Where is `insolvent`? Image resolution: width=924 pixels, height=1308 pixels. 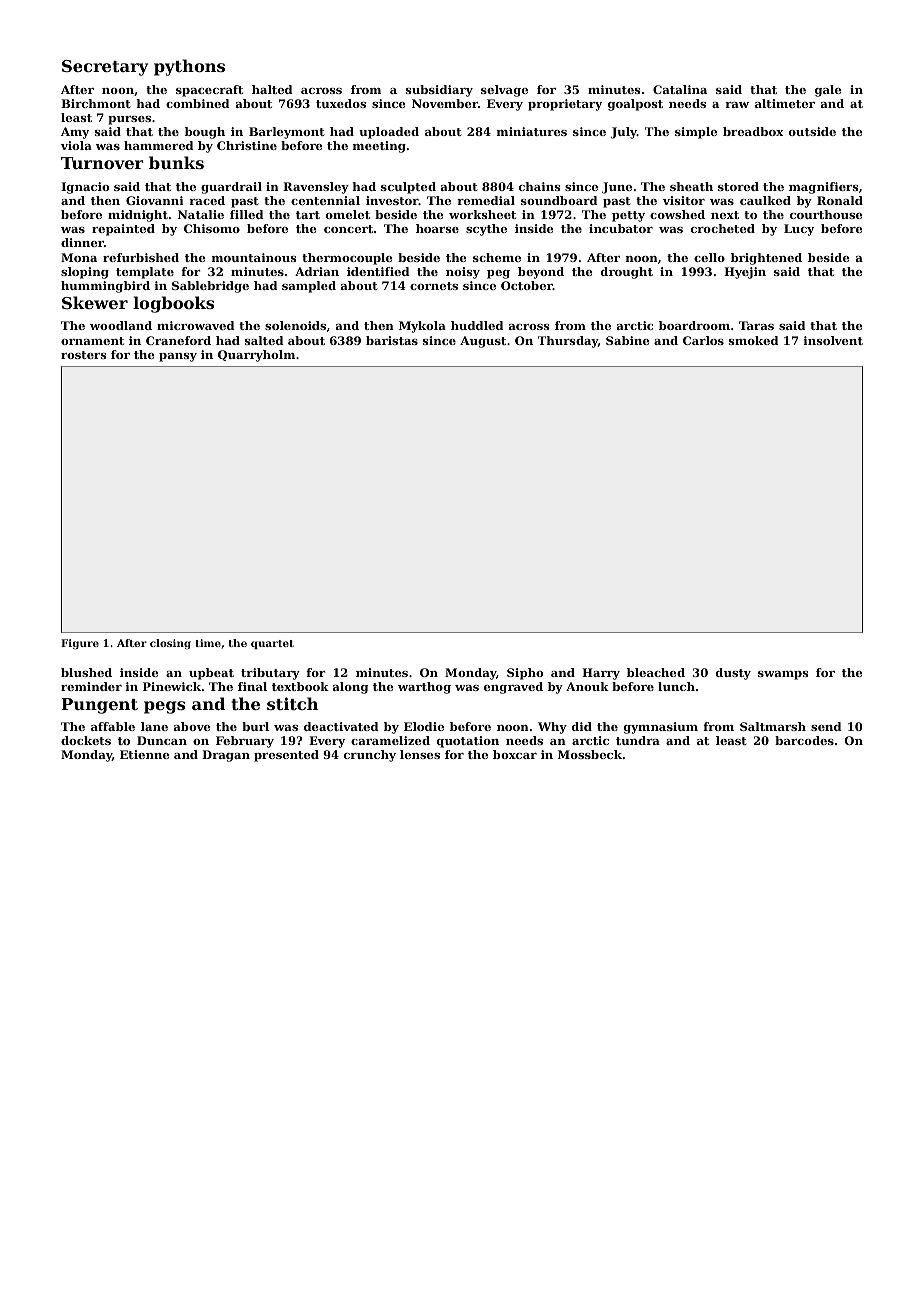 insolvent is located at coordinates (833, 340).
